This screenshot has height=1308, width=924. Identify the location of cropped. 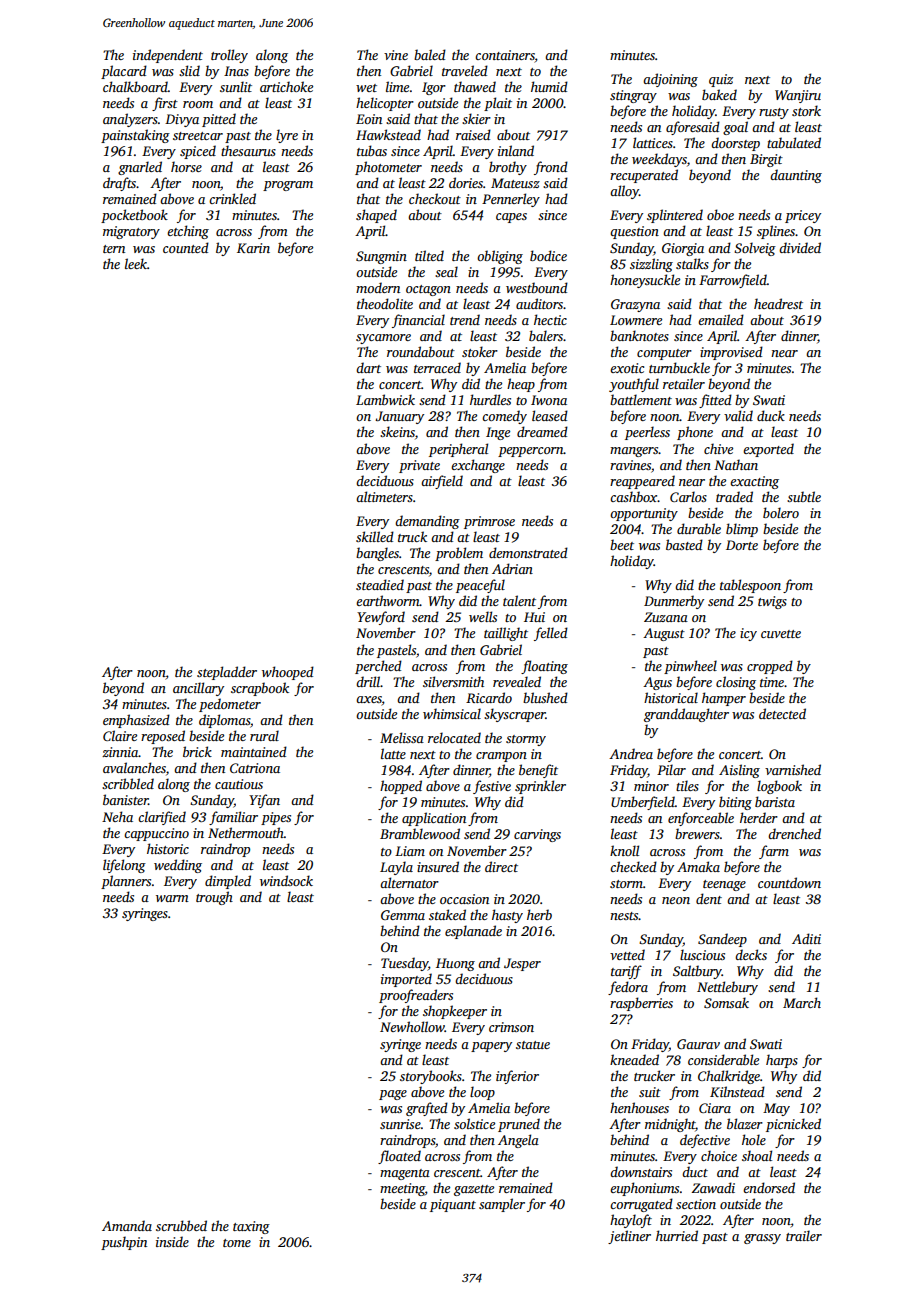
(770, 667).
